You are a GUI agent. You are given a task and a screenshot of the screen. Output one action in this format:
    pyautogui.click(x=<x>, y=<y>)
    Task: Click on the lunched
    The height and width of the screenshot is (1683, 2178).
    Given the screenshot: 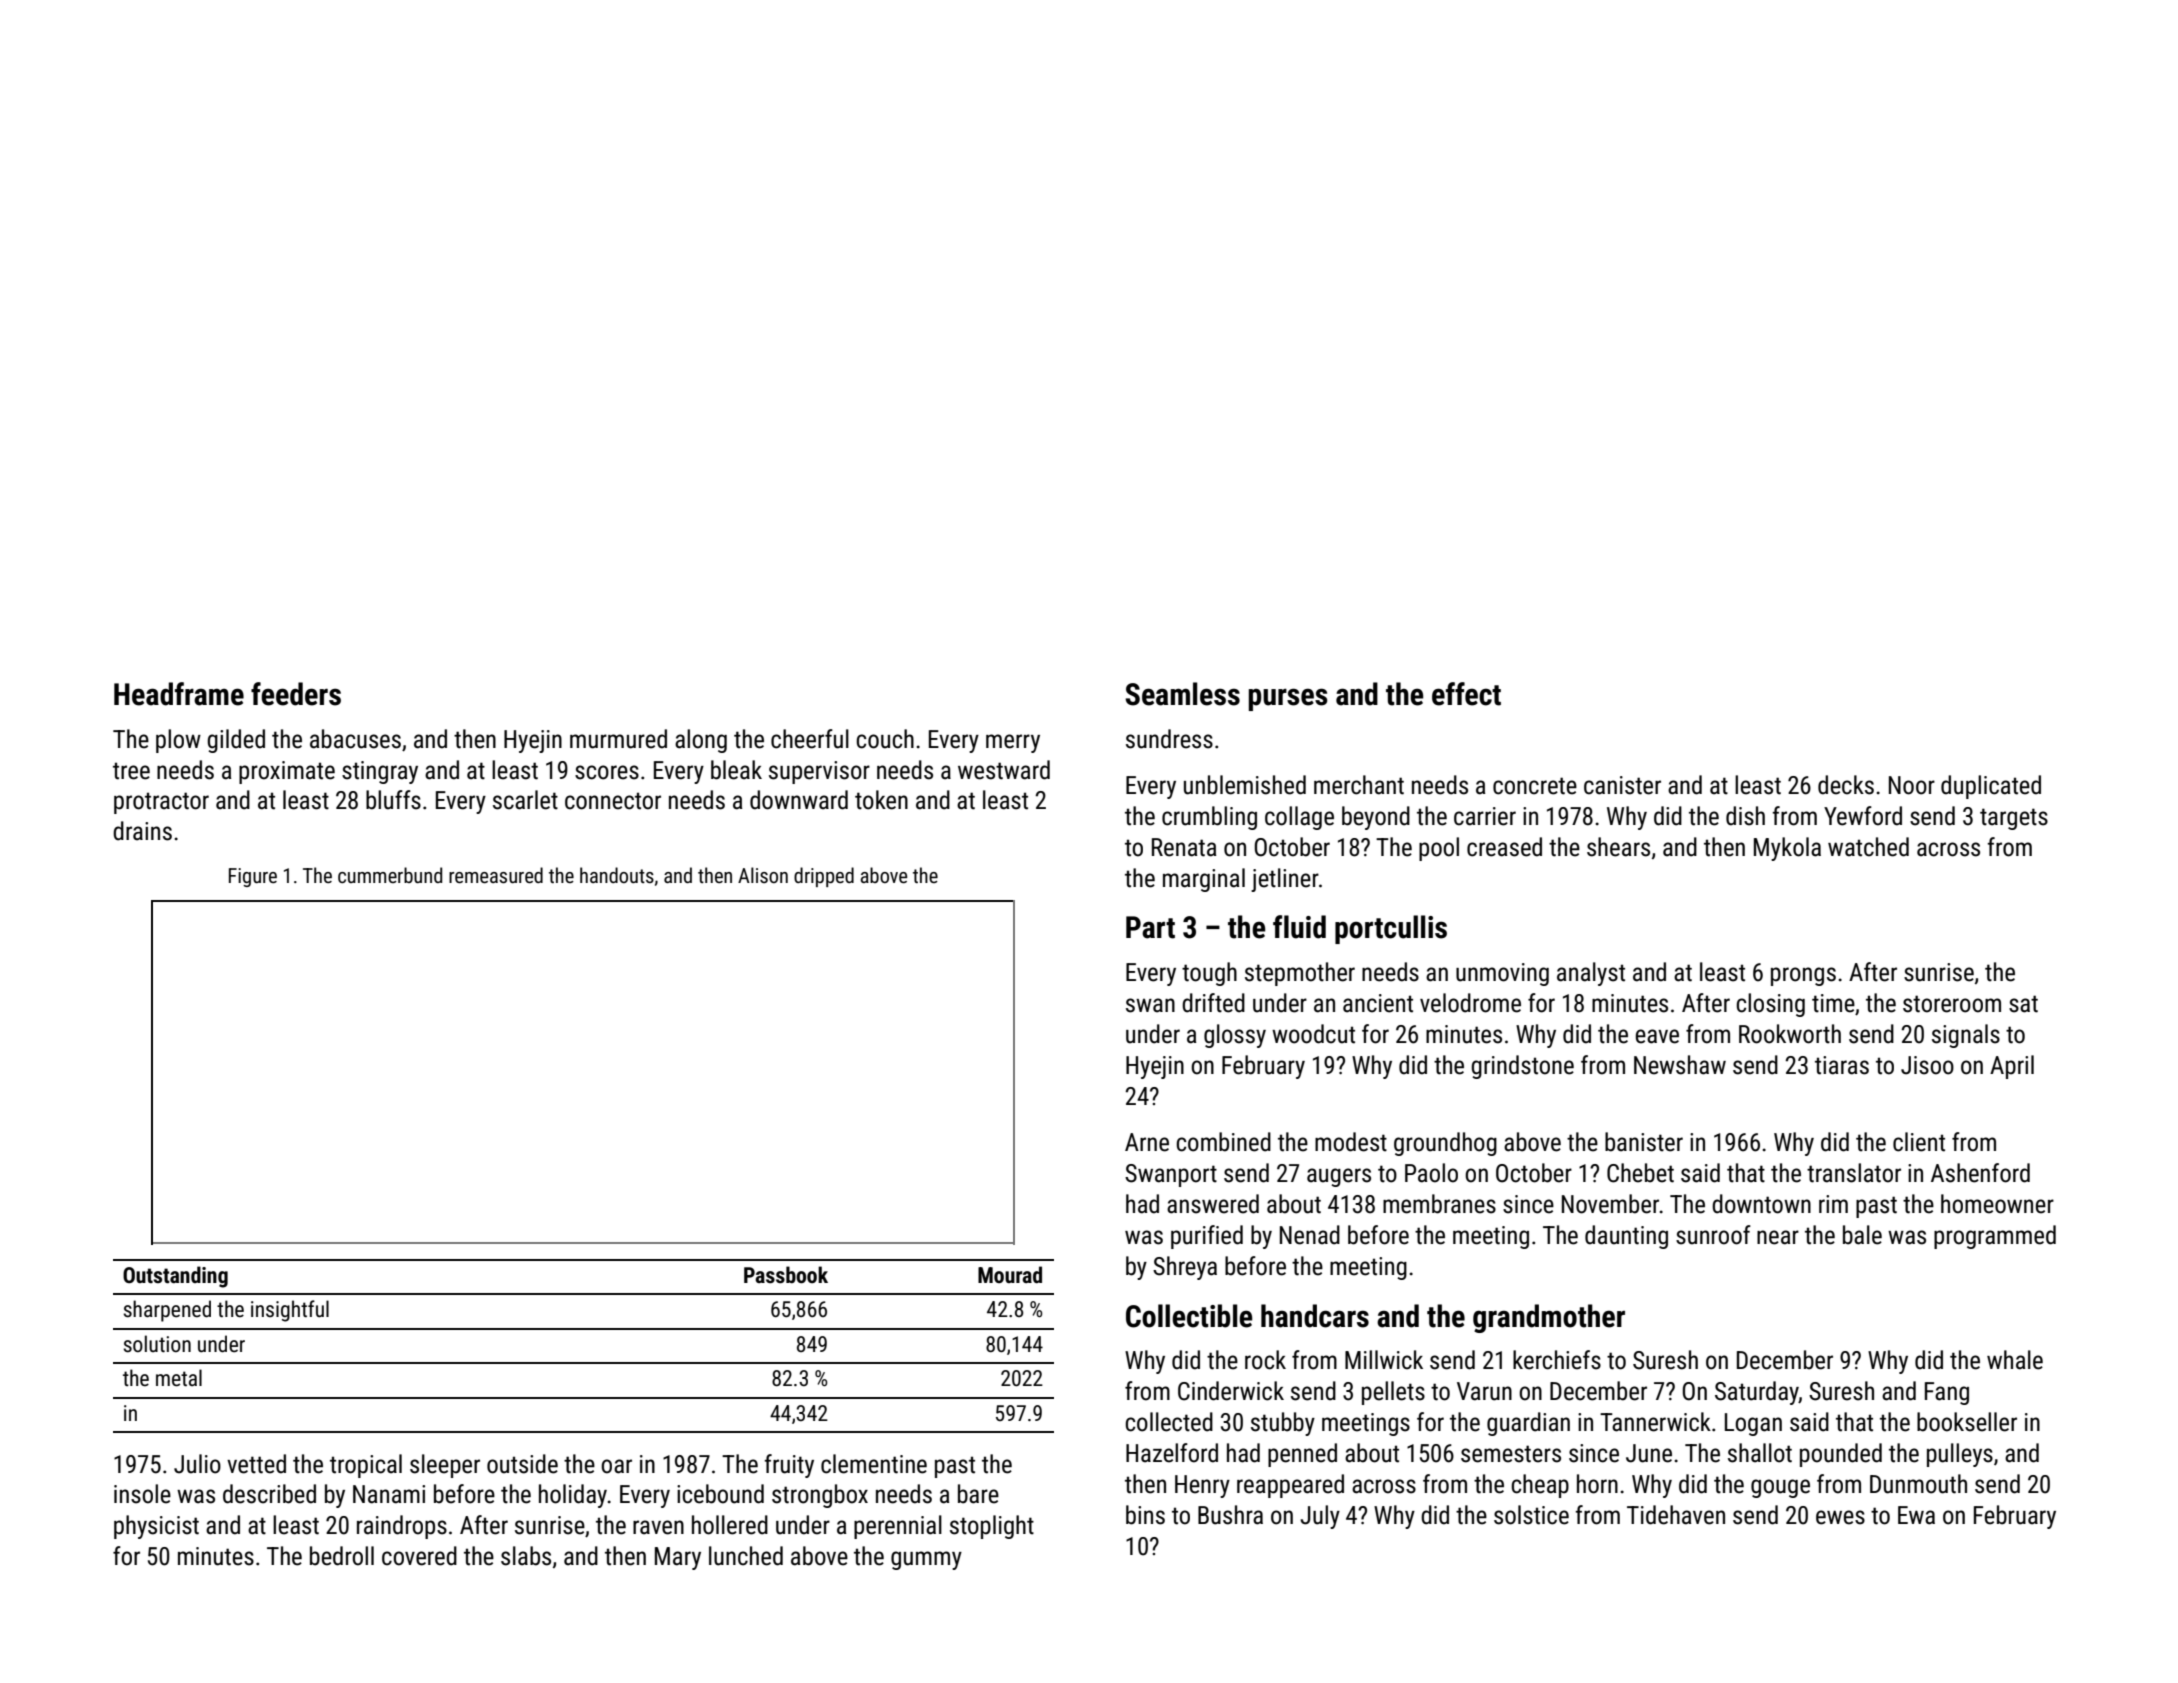 What is the action you would take?
    pyautogui.click(x=746, y=1556)
